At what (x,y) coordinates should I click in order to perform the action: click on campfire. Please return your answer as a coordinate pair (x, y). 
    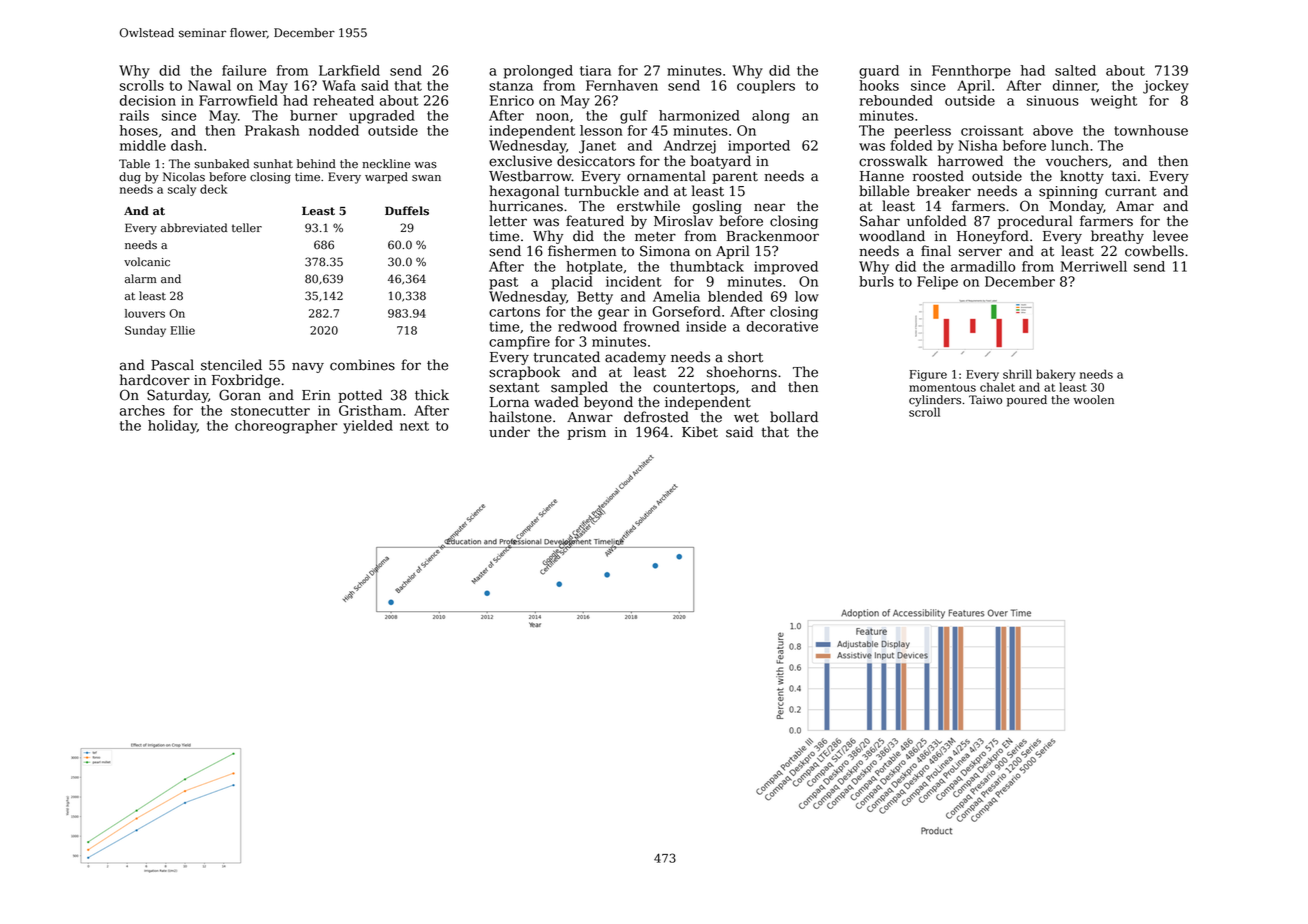
    Looking at the image, I should click on (519, 343).
